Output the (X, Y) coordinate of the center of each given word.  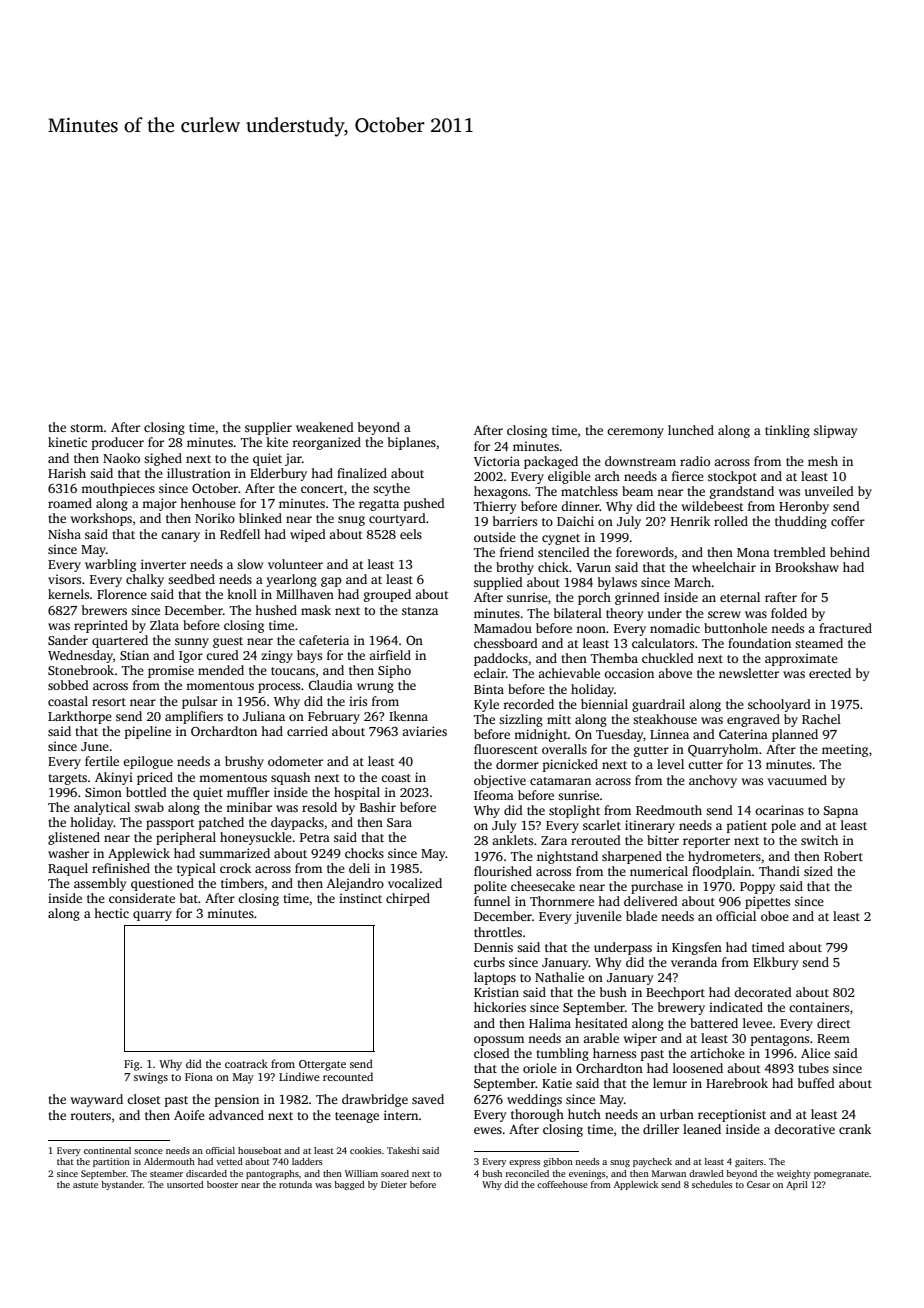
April (797, 1185)
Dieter (394, 1184)
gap (331, 582)
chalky (145, 580)
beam (637, 491)
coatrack (246, 1063)
